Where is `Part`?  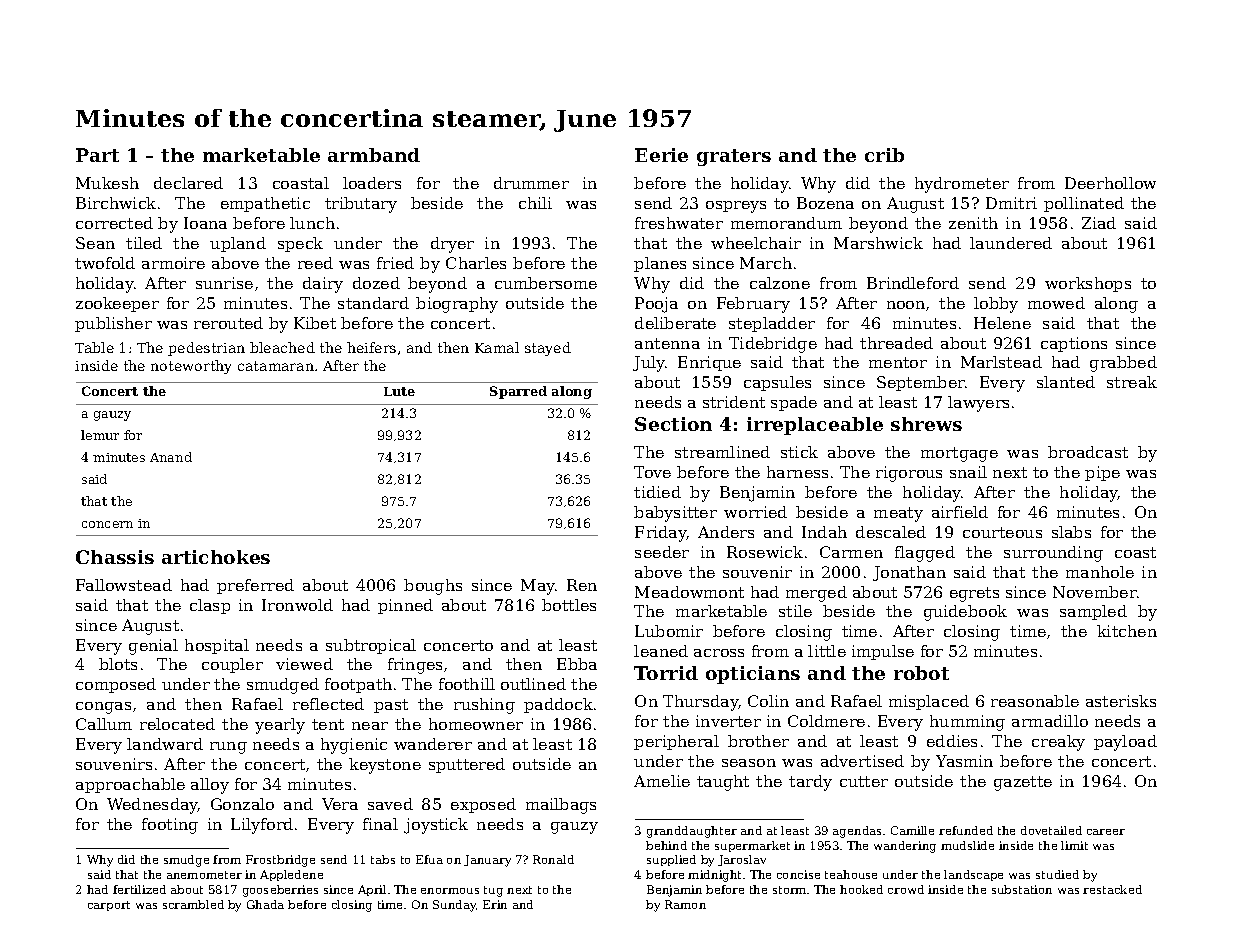 Part is located at coordinates (97, 155).
